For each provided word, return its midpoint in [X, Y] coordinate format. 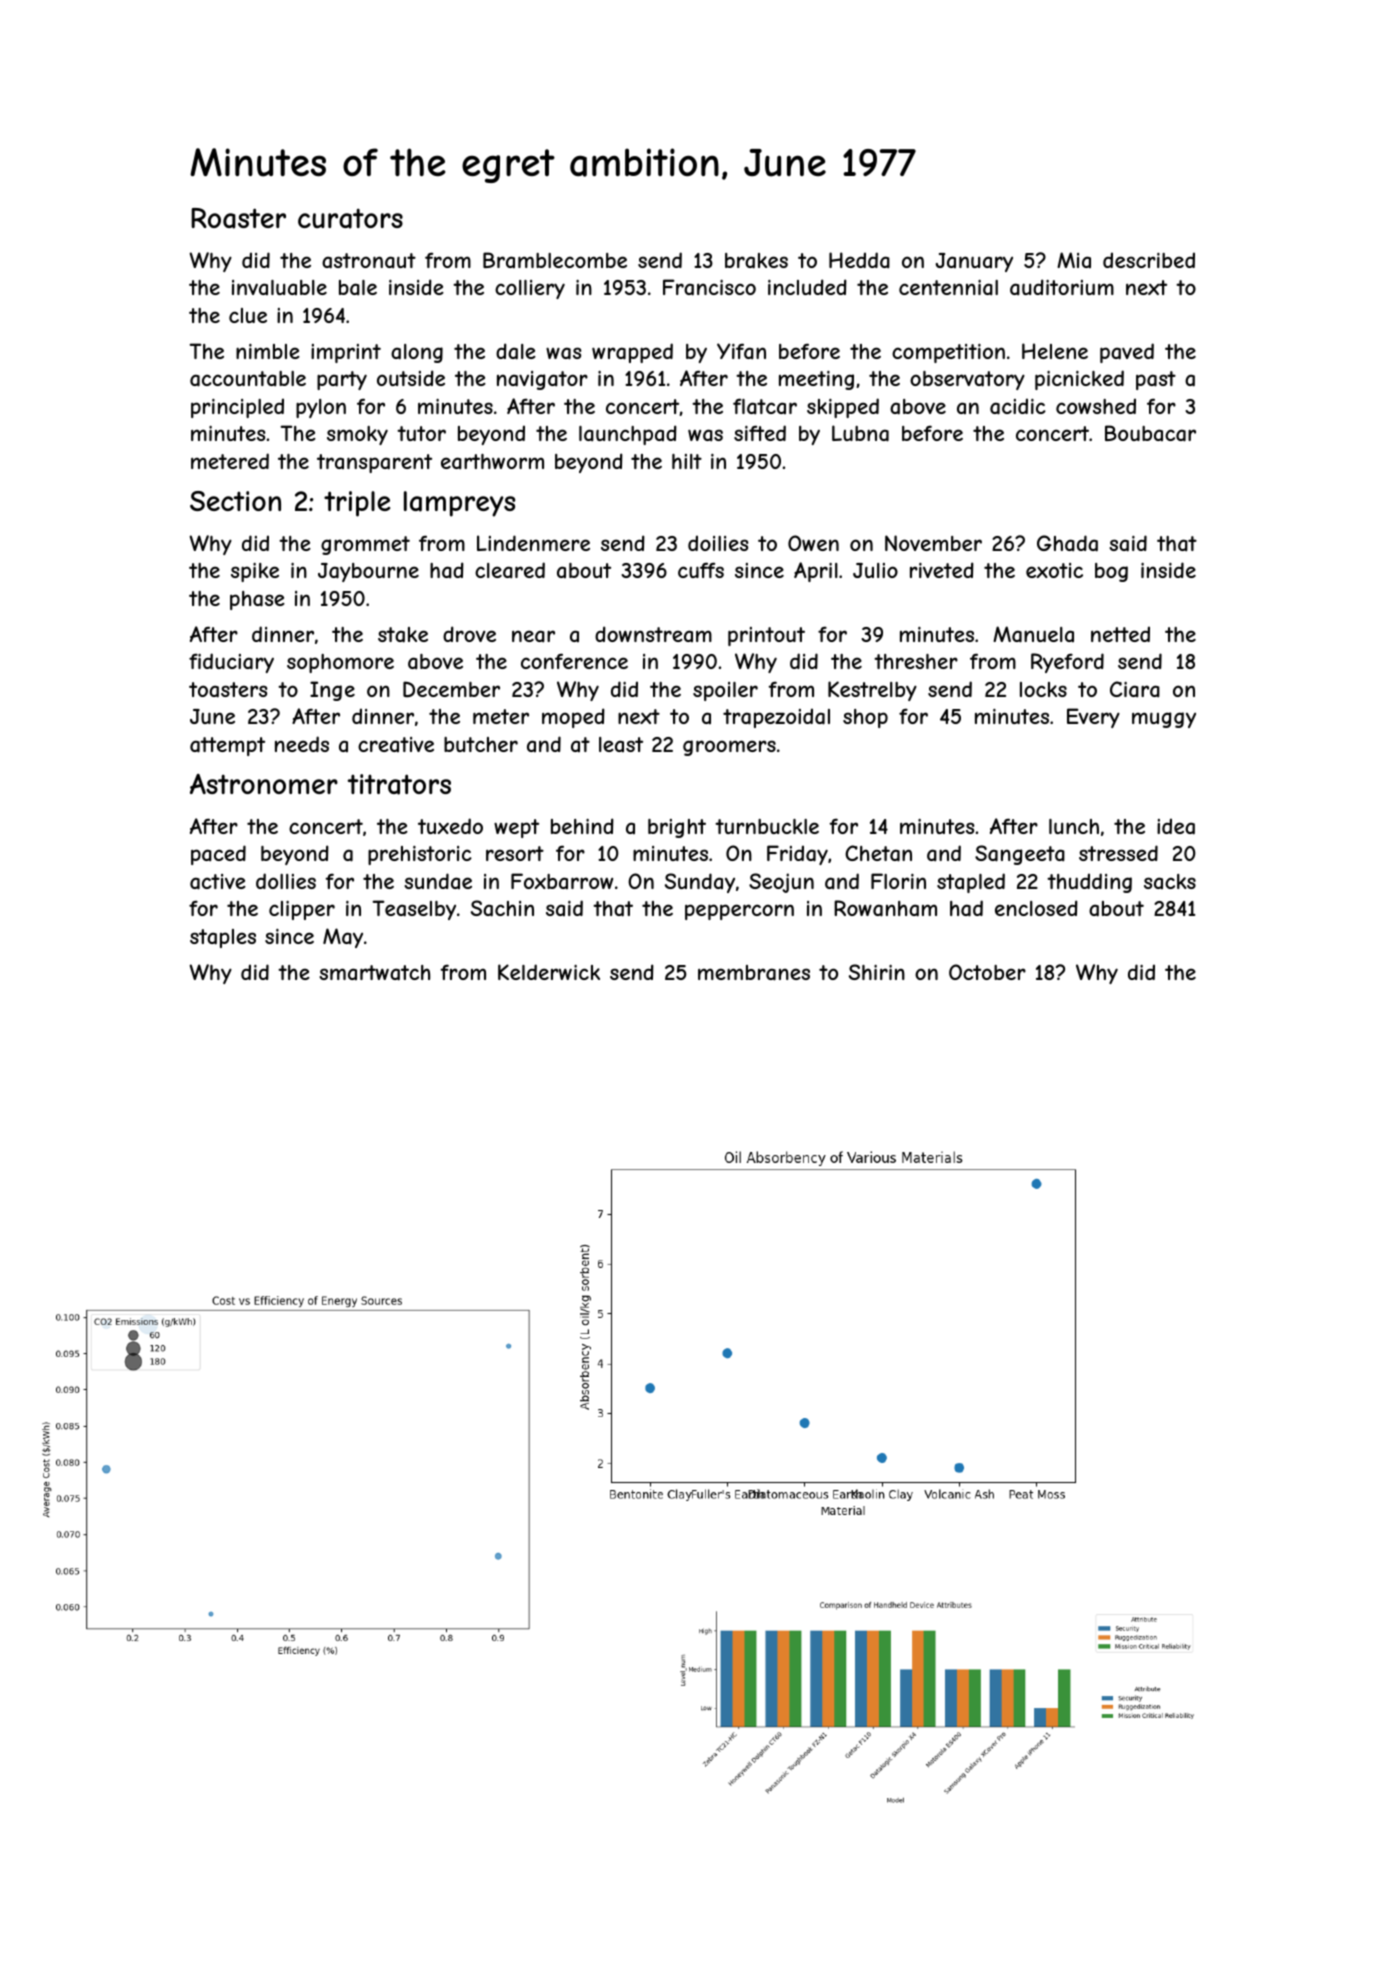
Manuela [1033, 634]
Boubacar [1150, 433]
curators [350, 218]
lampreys [459, 504]
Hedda [859, 260]
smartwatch [374, 973]
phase [257, 600]
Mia [1074, 260]
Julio [875, 570]
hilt [687, 461]
